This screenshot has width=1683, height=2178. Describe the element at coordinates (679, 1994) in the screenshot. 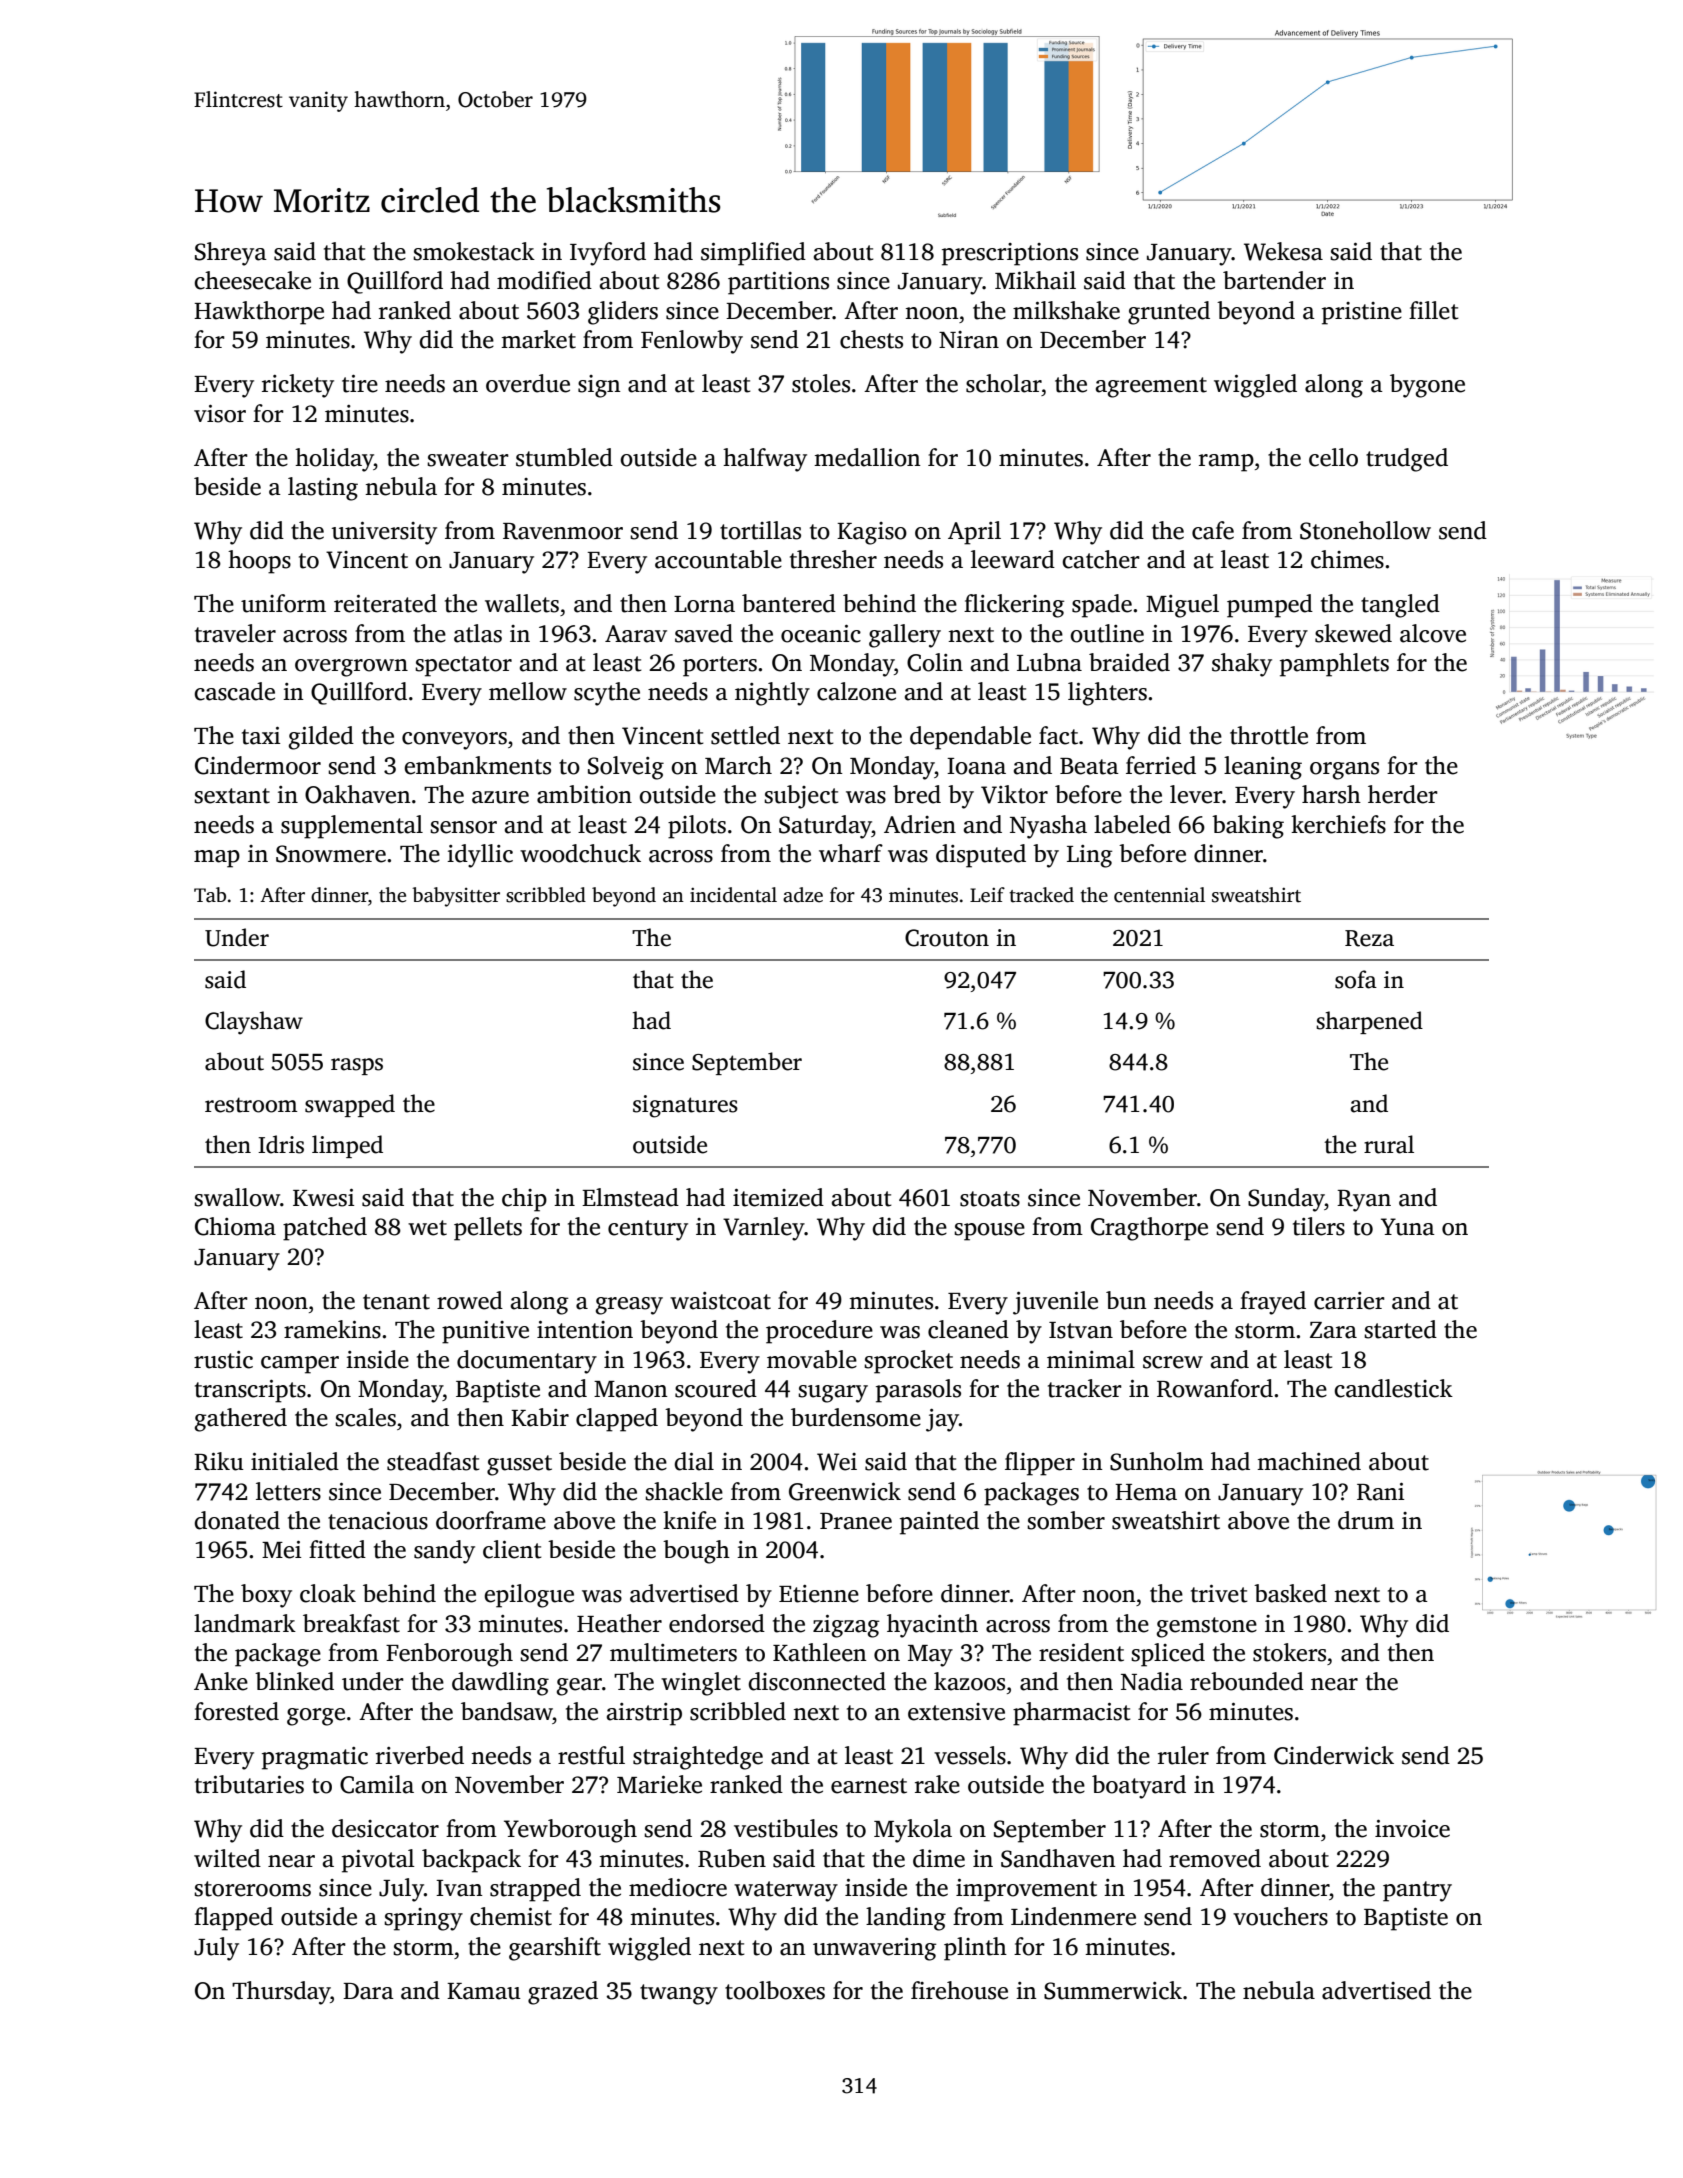

I see `twangy` at that location.
